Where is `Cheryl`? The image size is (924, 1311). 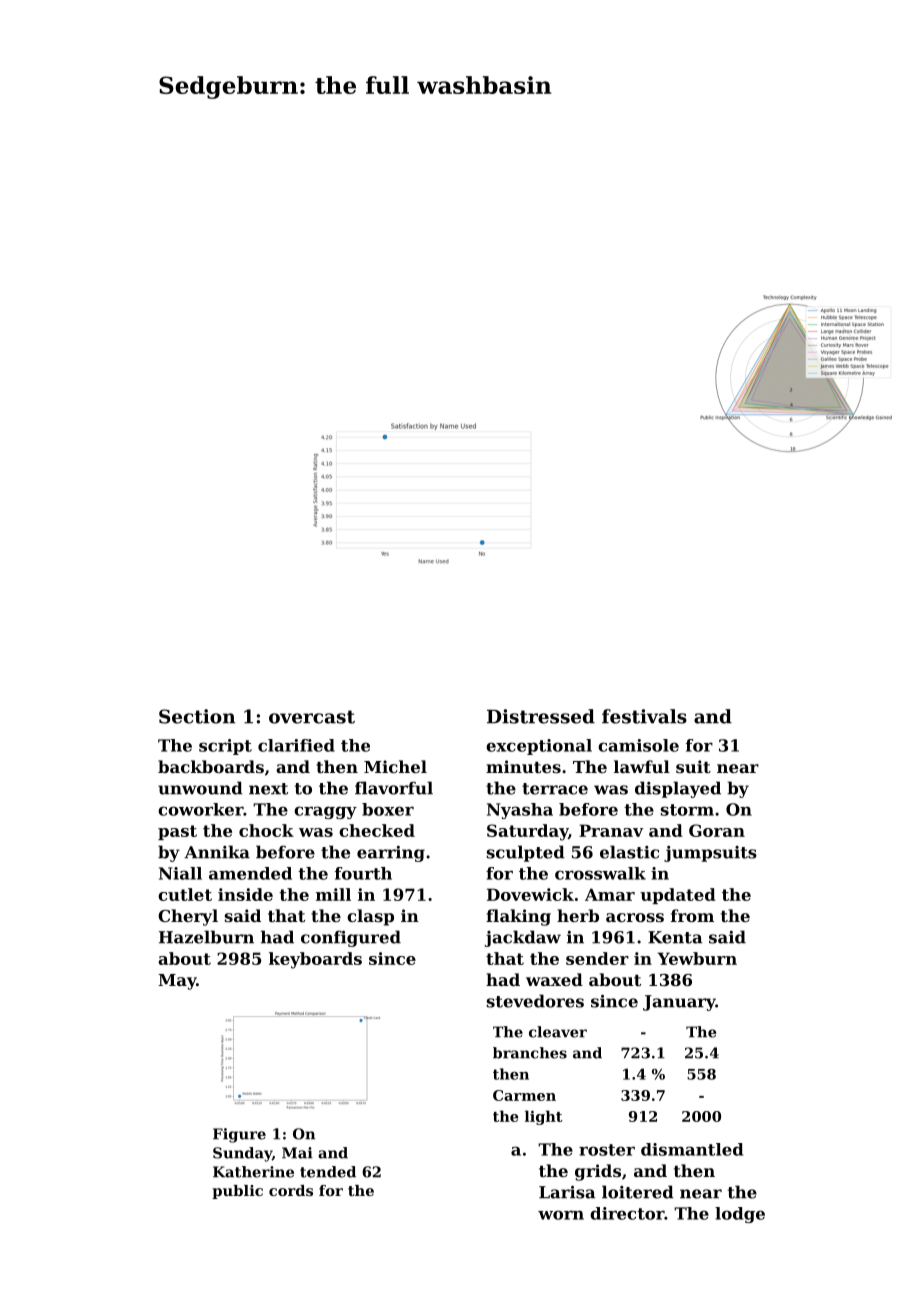 Cheryl is located at coordinates (188, 917).
